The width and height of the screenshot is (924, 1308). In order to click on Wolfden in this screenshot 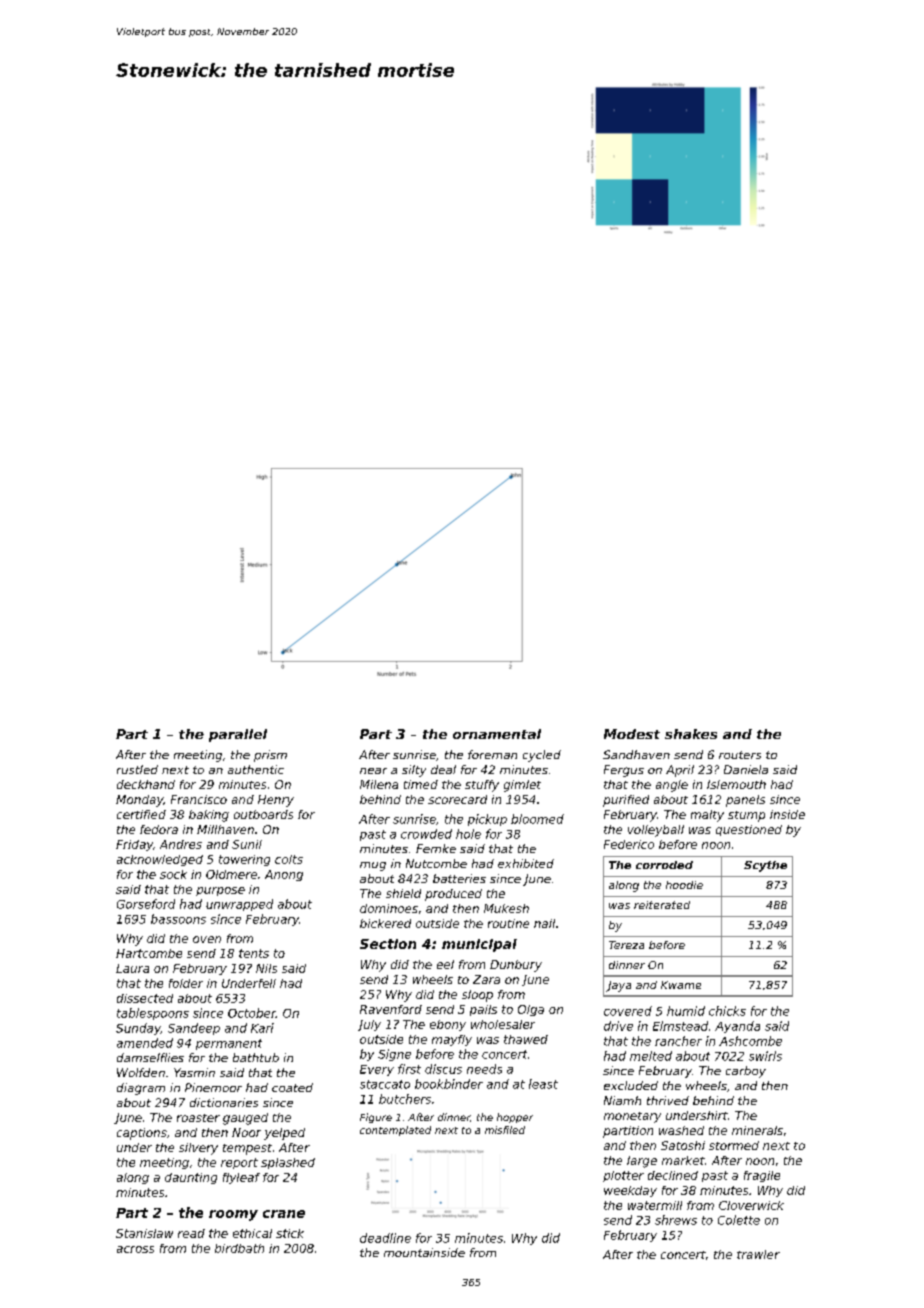, I will do `click(141, 1072)`.
